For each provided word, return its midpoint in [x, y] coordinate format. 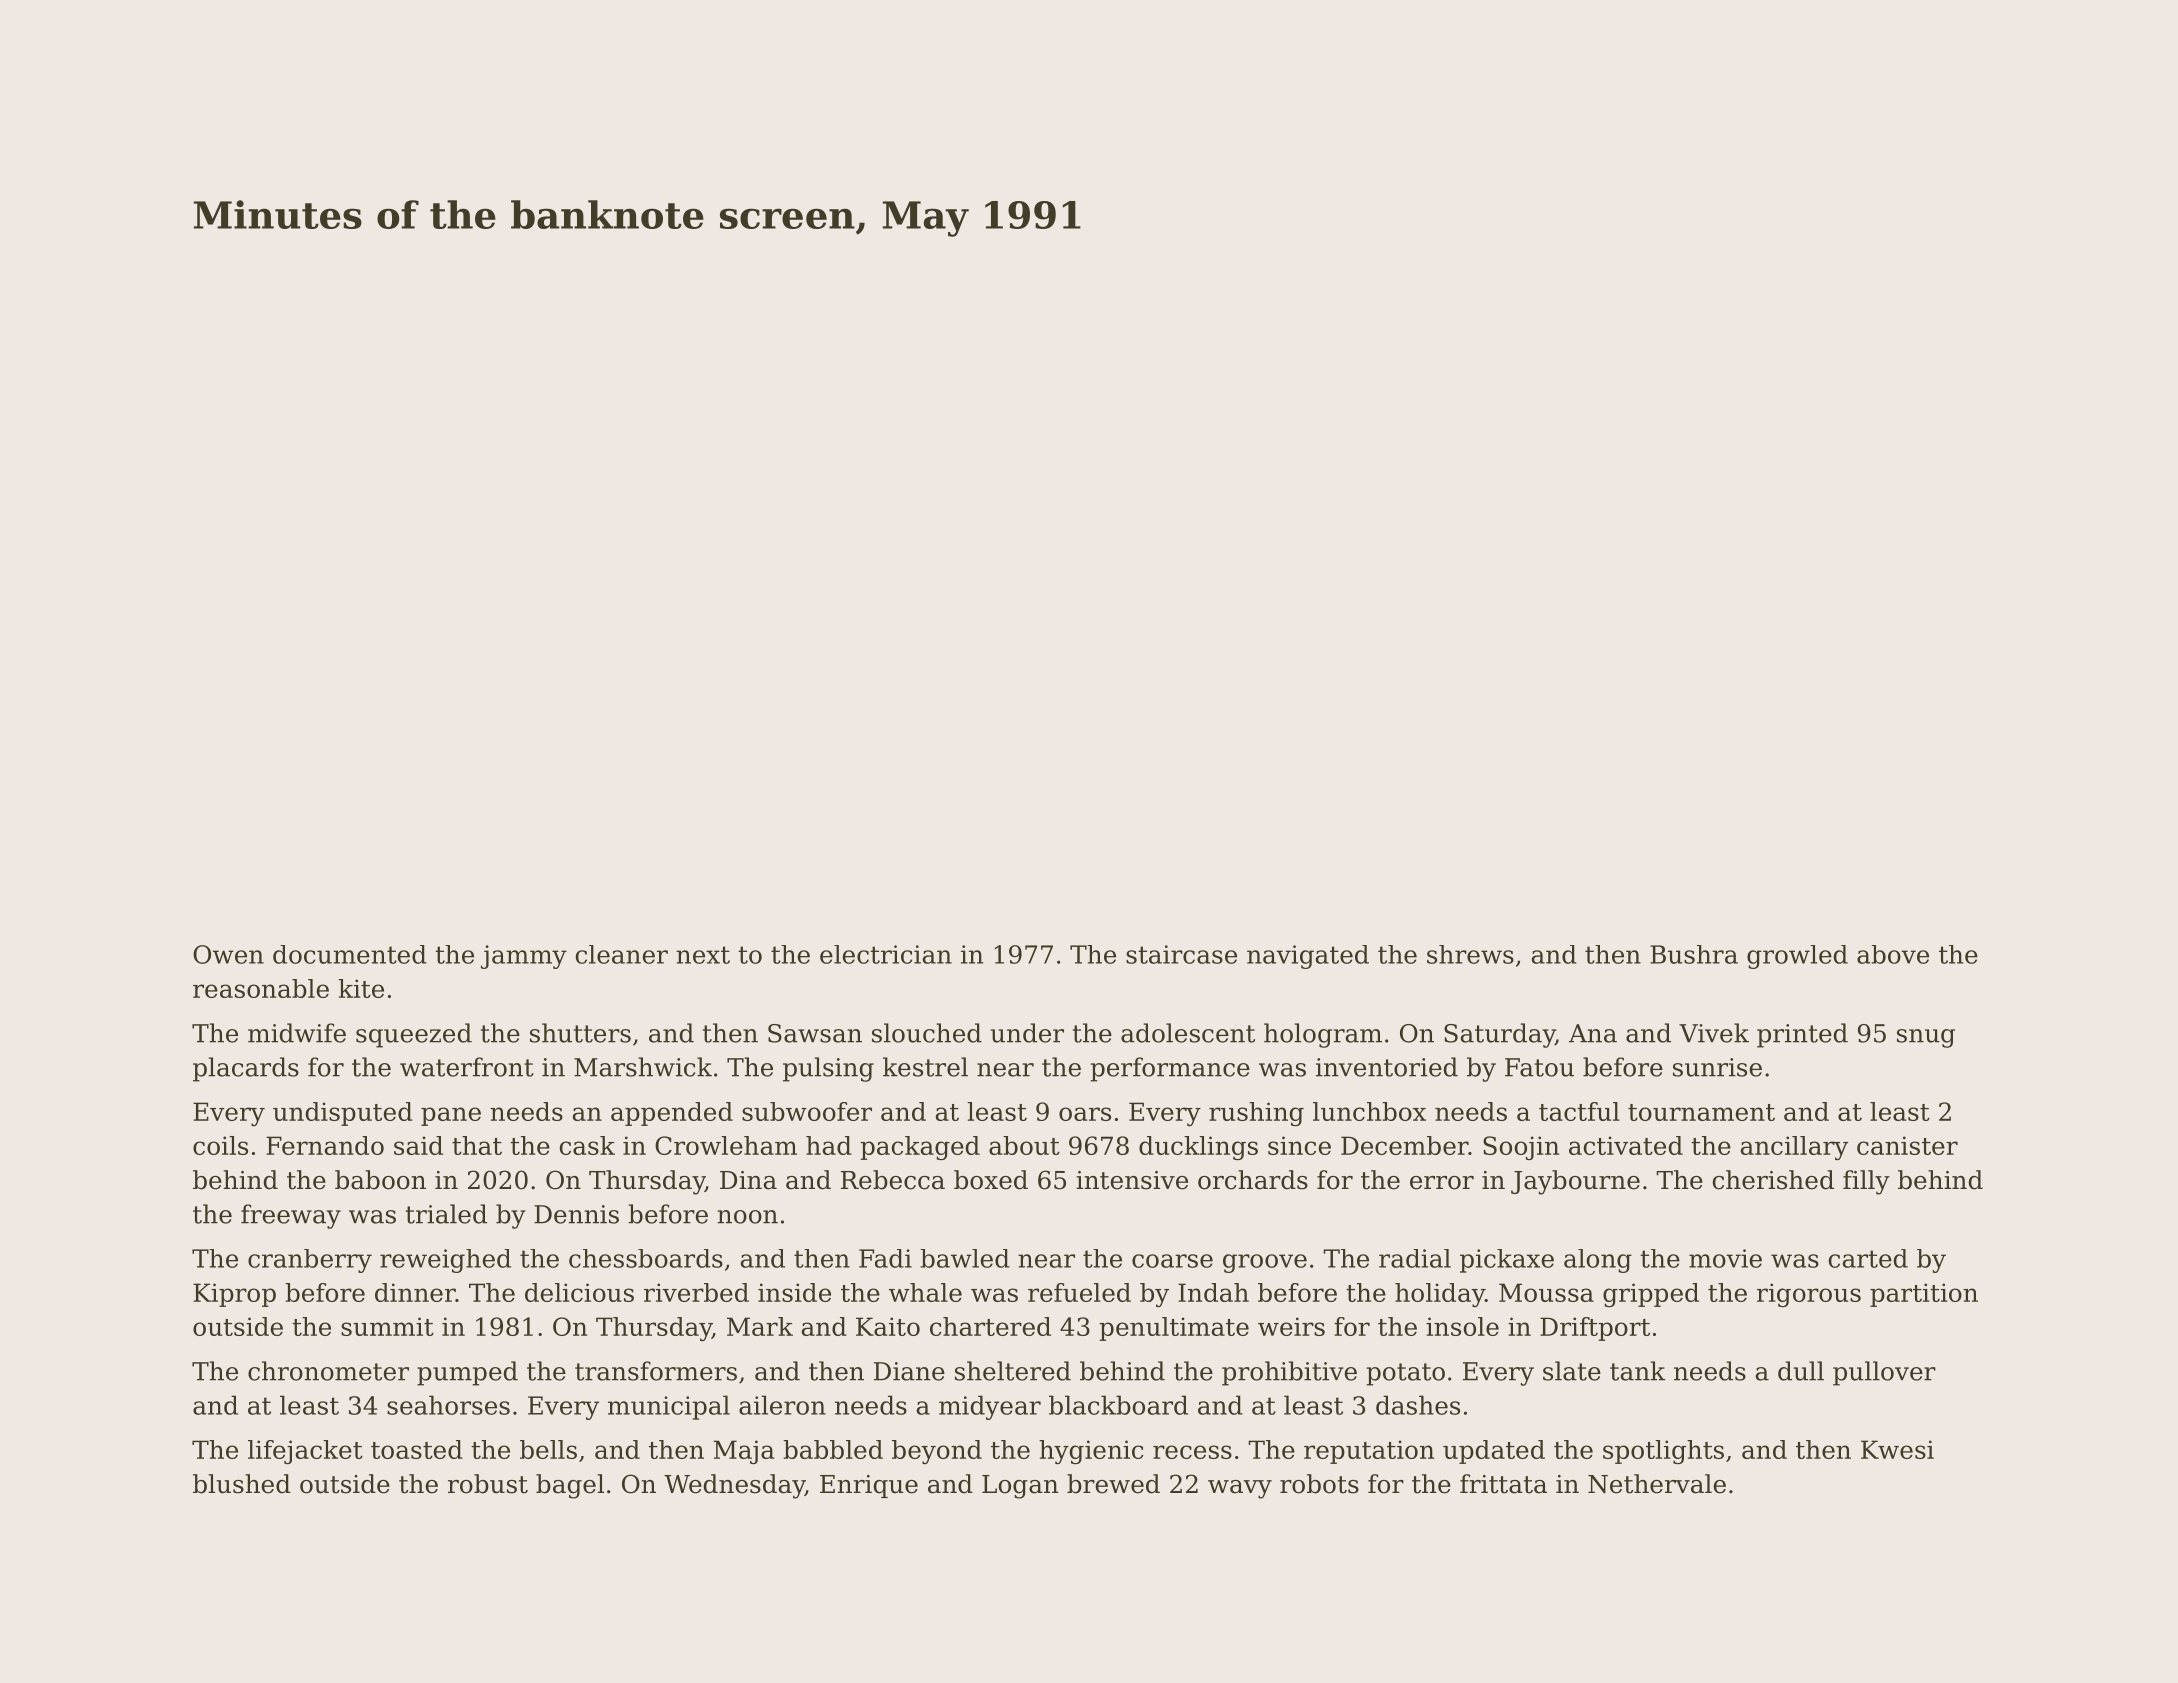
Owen [228, 954]
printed [1802, 1035]
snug [1926, 1038]
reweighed [445, 1261]
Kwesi [1897, 1449]
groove [1265, 1263]
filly [1866, 1182]
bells [548, 1449]
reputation [1369, 1452]
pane [451, 1116]
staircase [1181, 954]
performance [1170, 1069]
